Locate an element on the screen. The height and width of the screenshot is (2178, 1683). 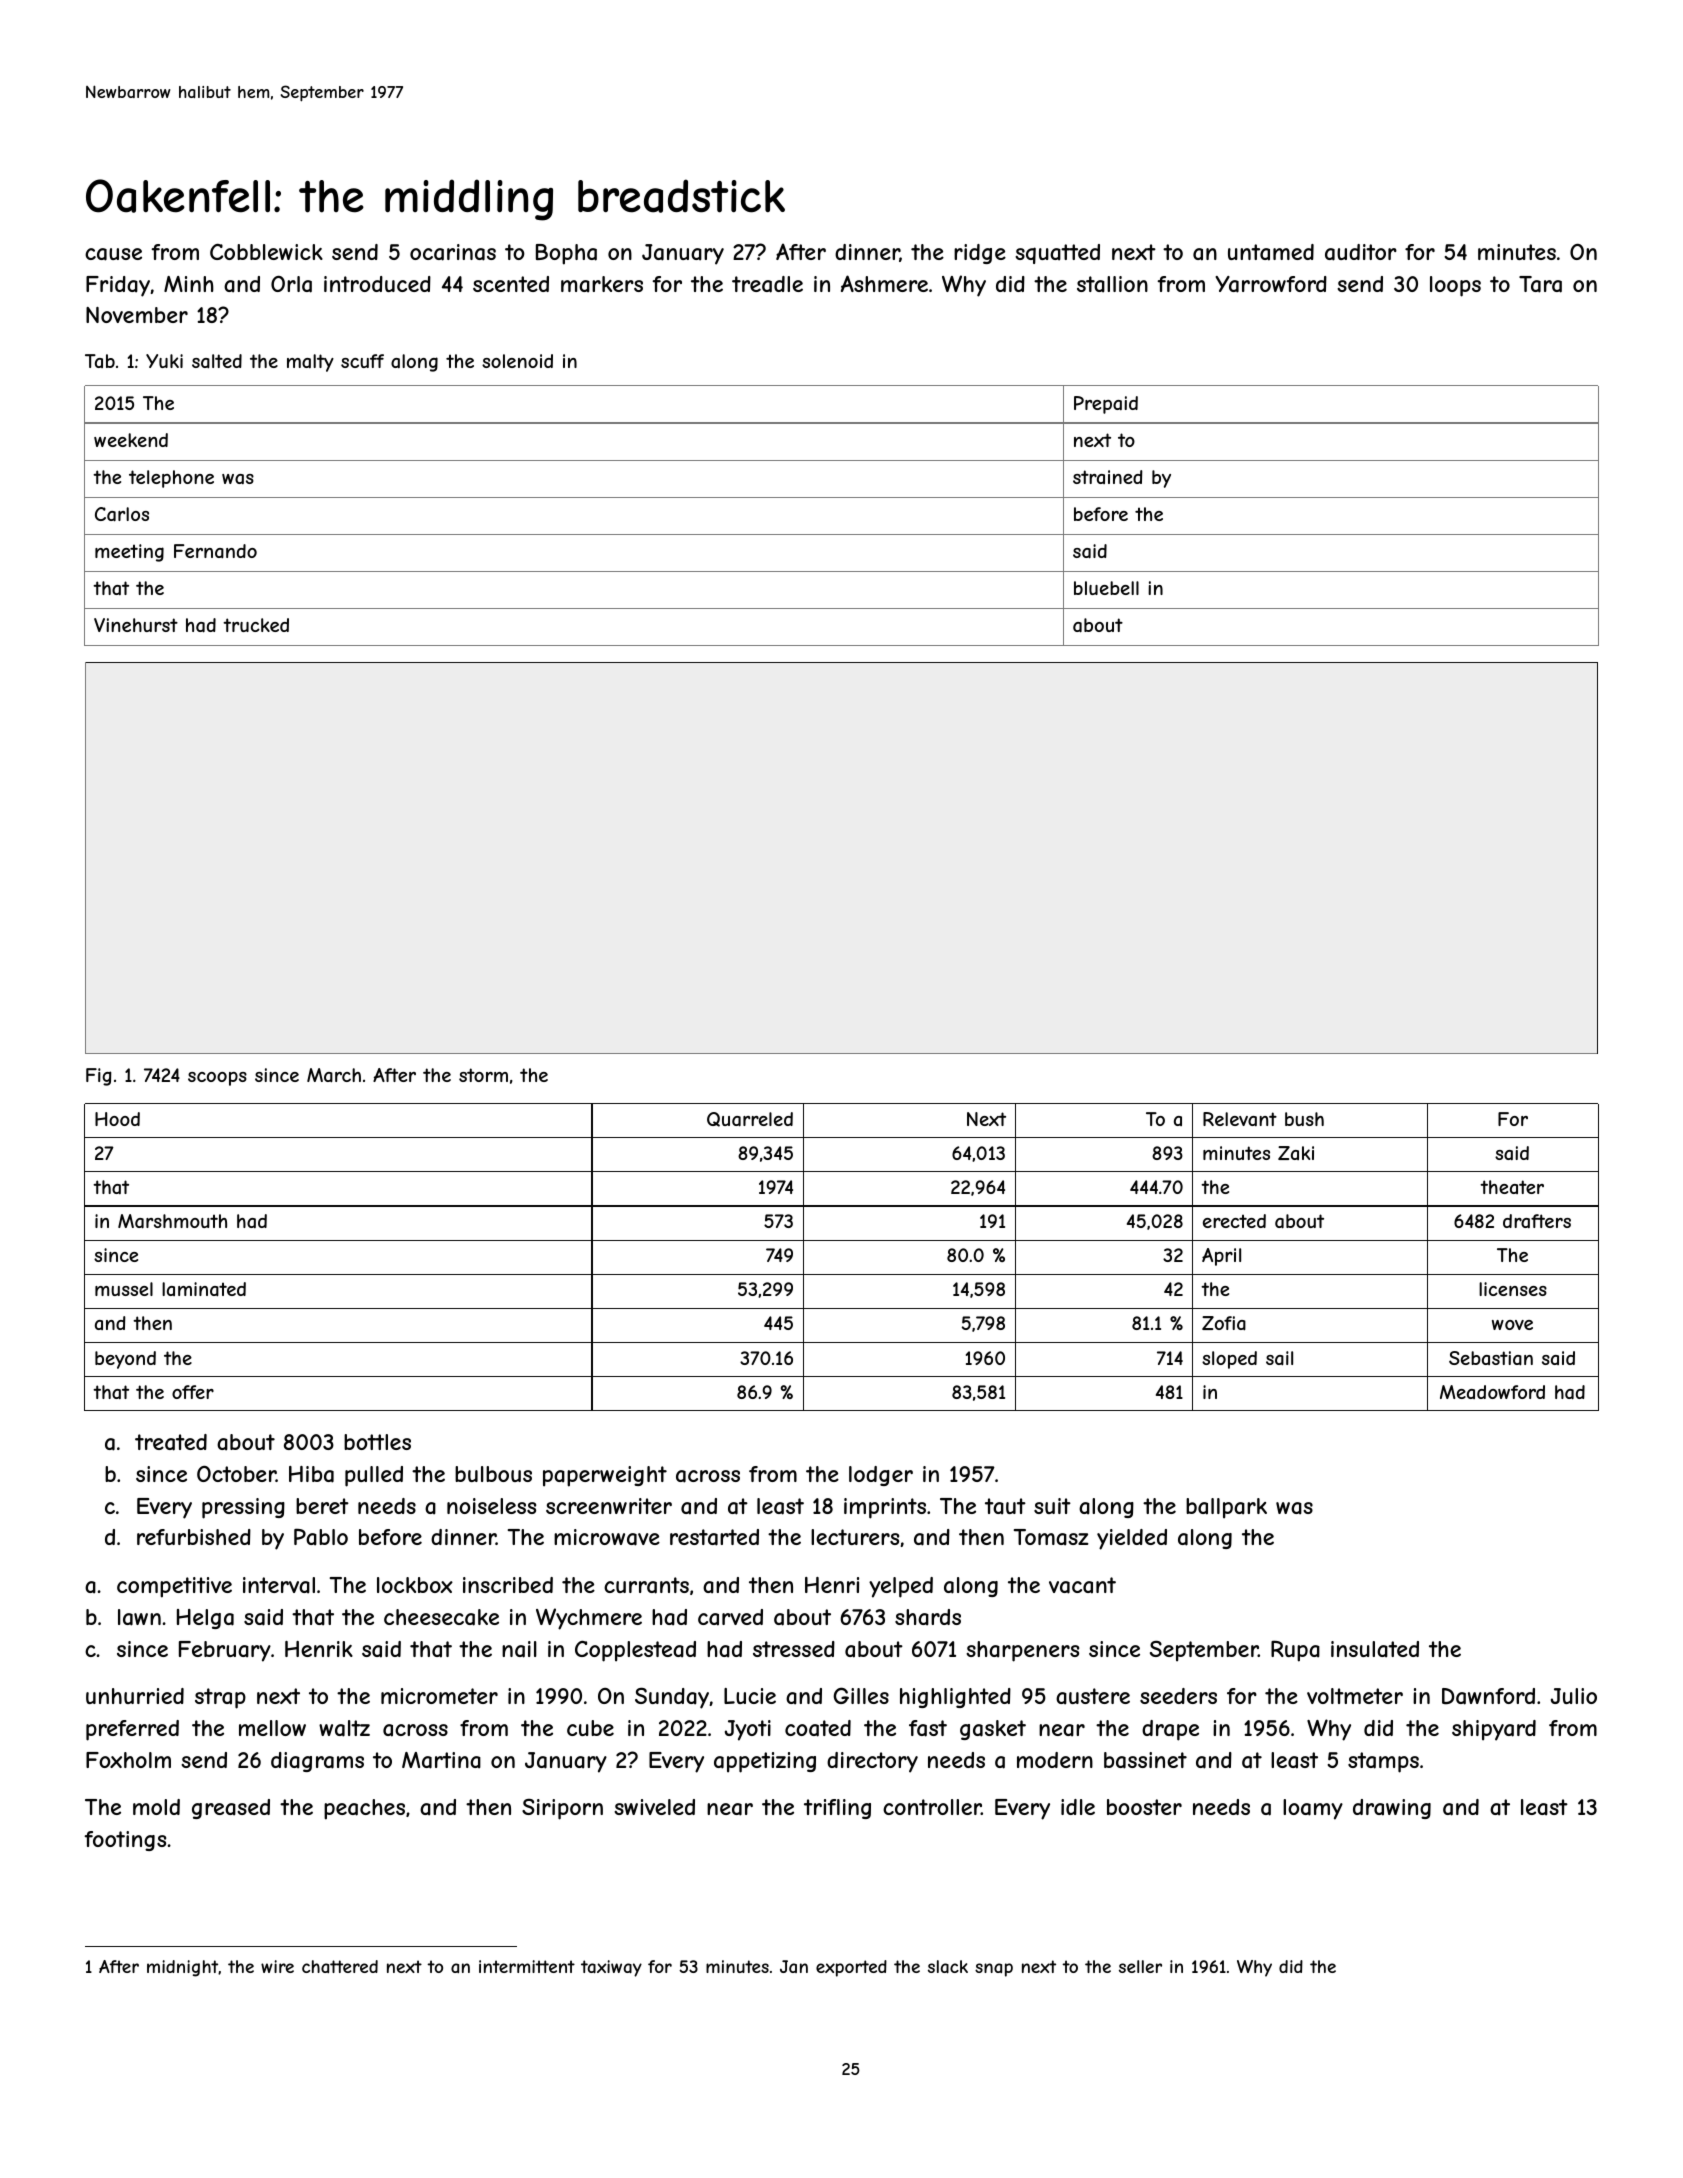
markers is located at coordinates (602, 284).
